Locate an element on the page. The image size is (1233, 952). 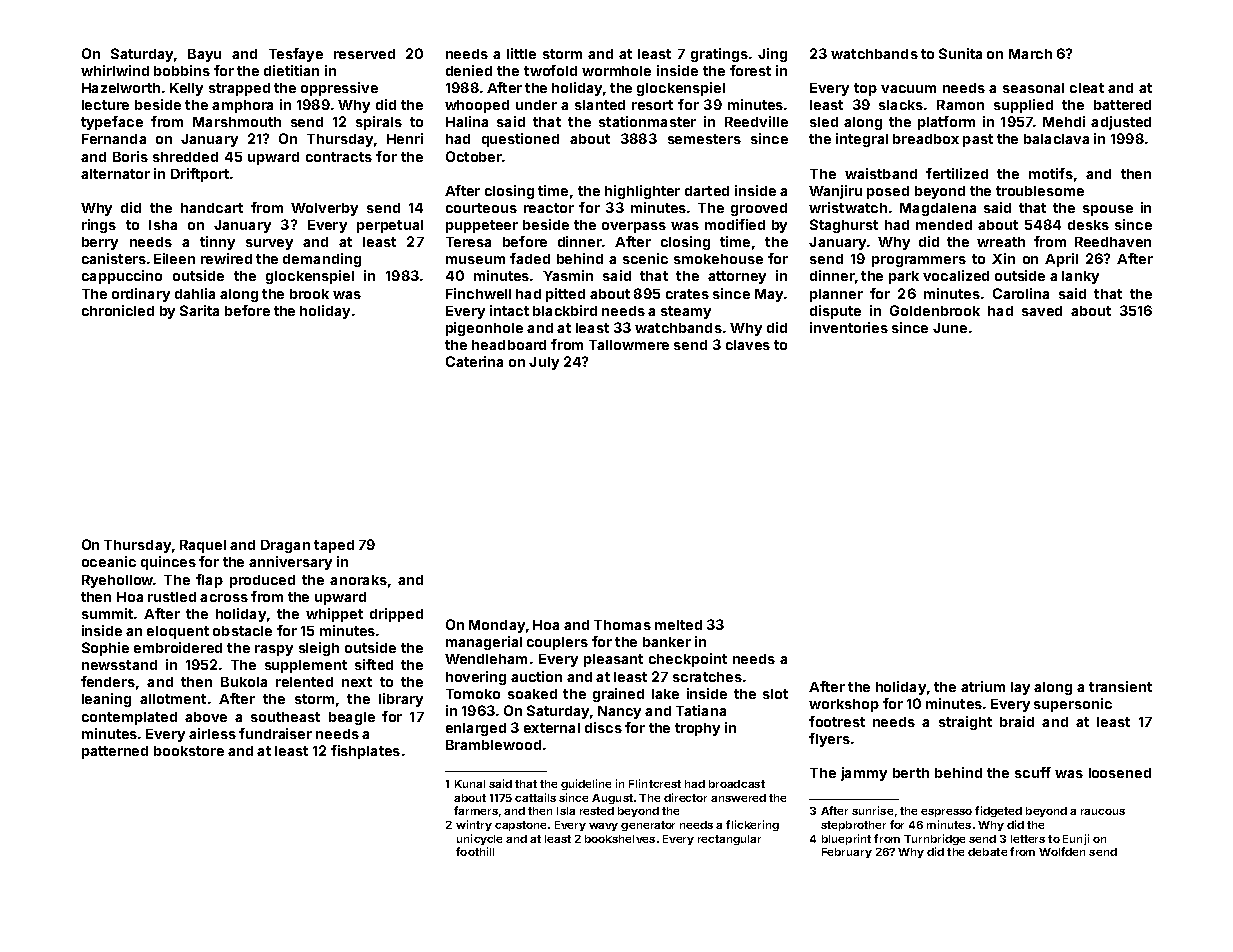
checkpoint is located at coordinates (688, 660).
